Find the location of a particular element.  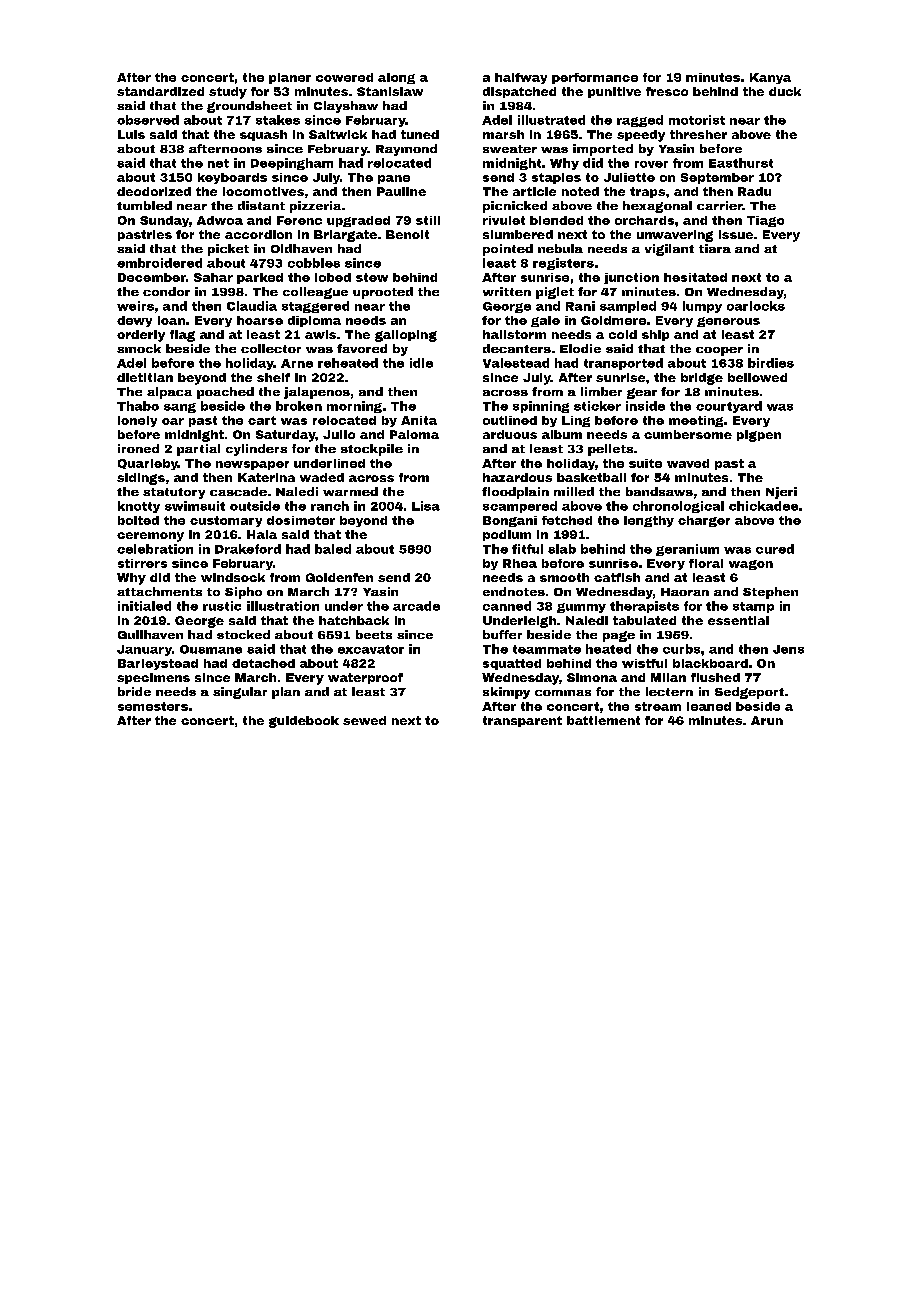

semesters is located at coordinates (153, 706).
